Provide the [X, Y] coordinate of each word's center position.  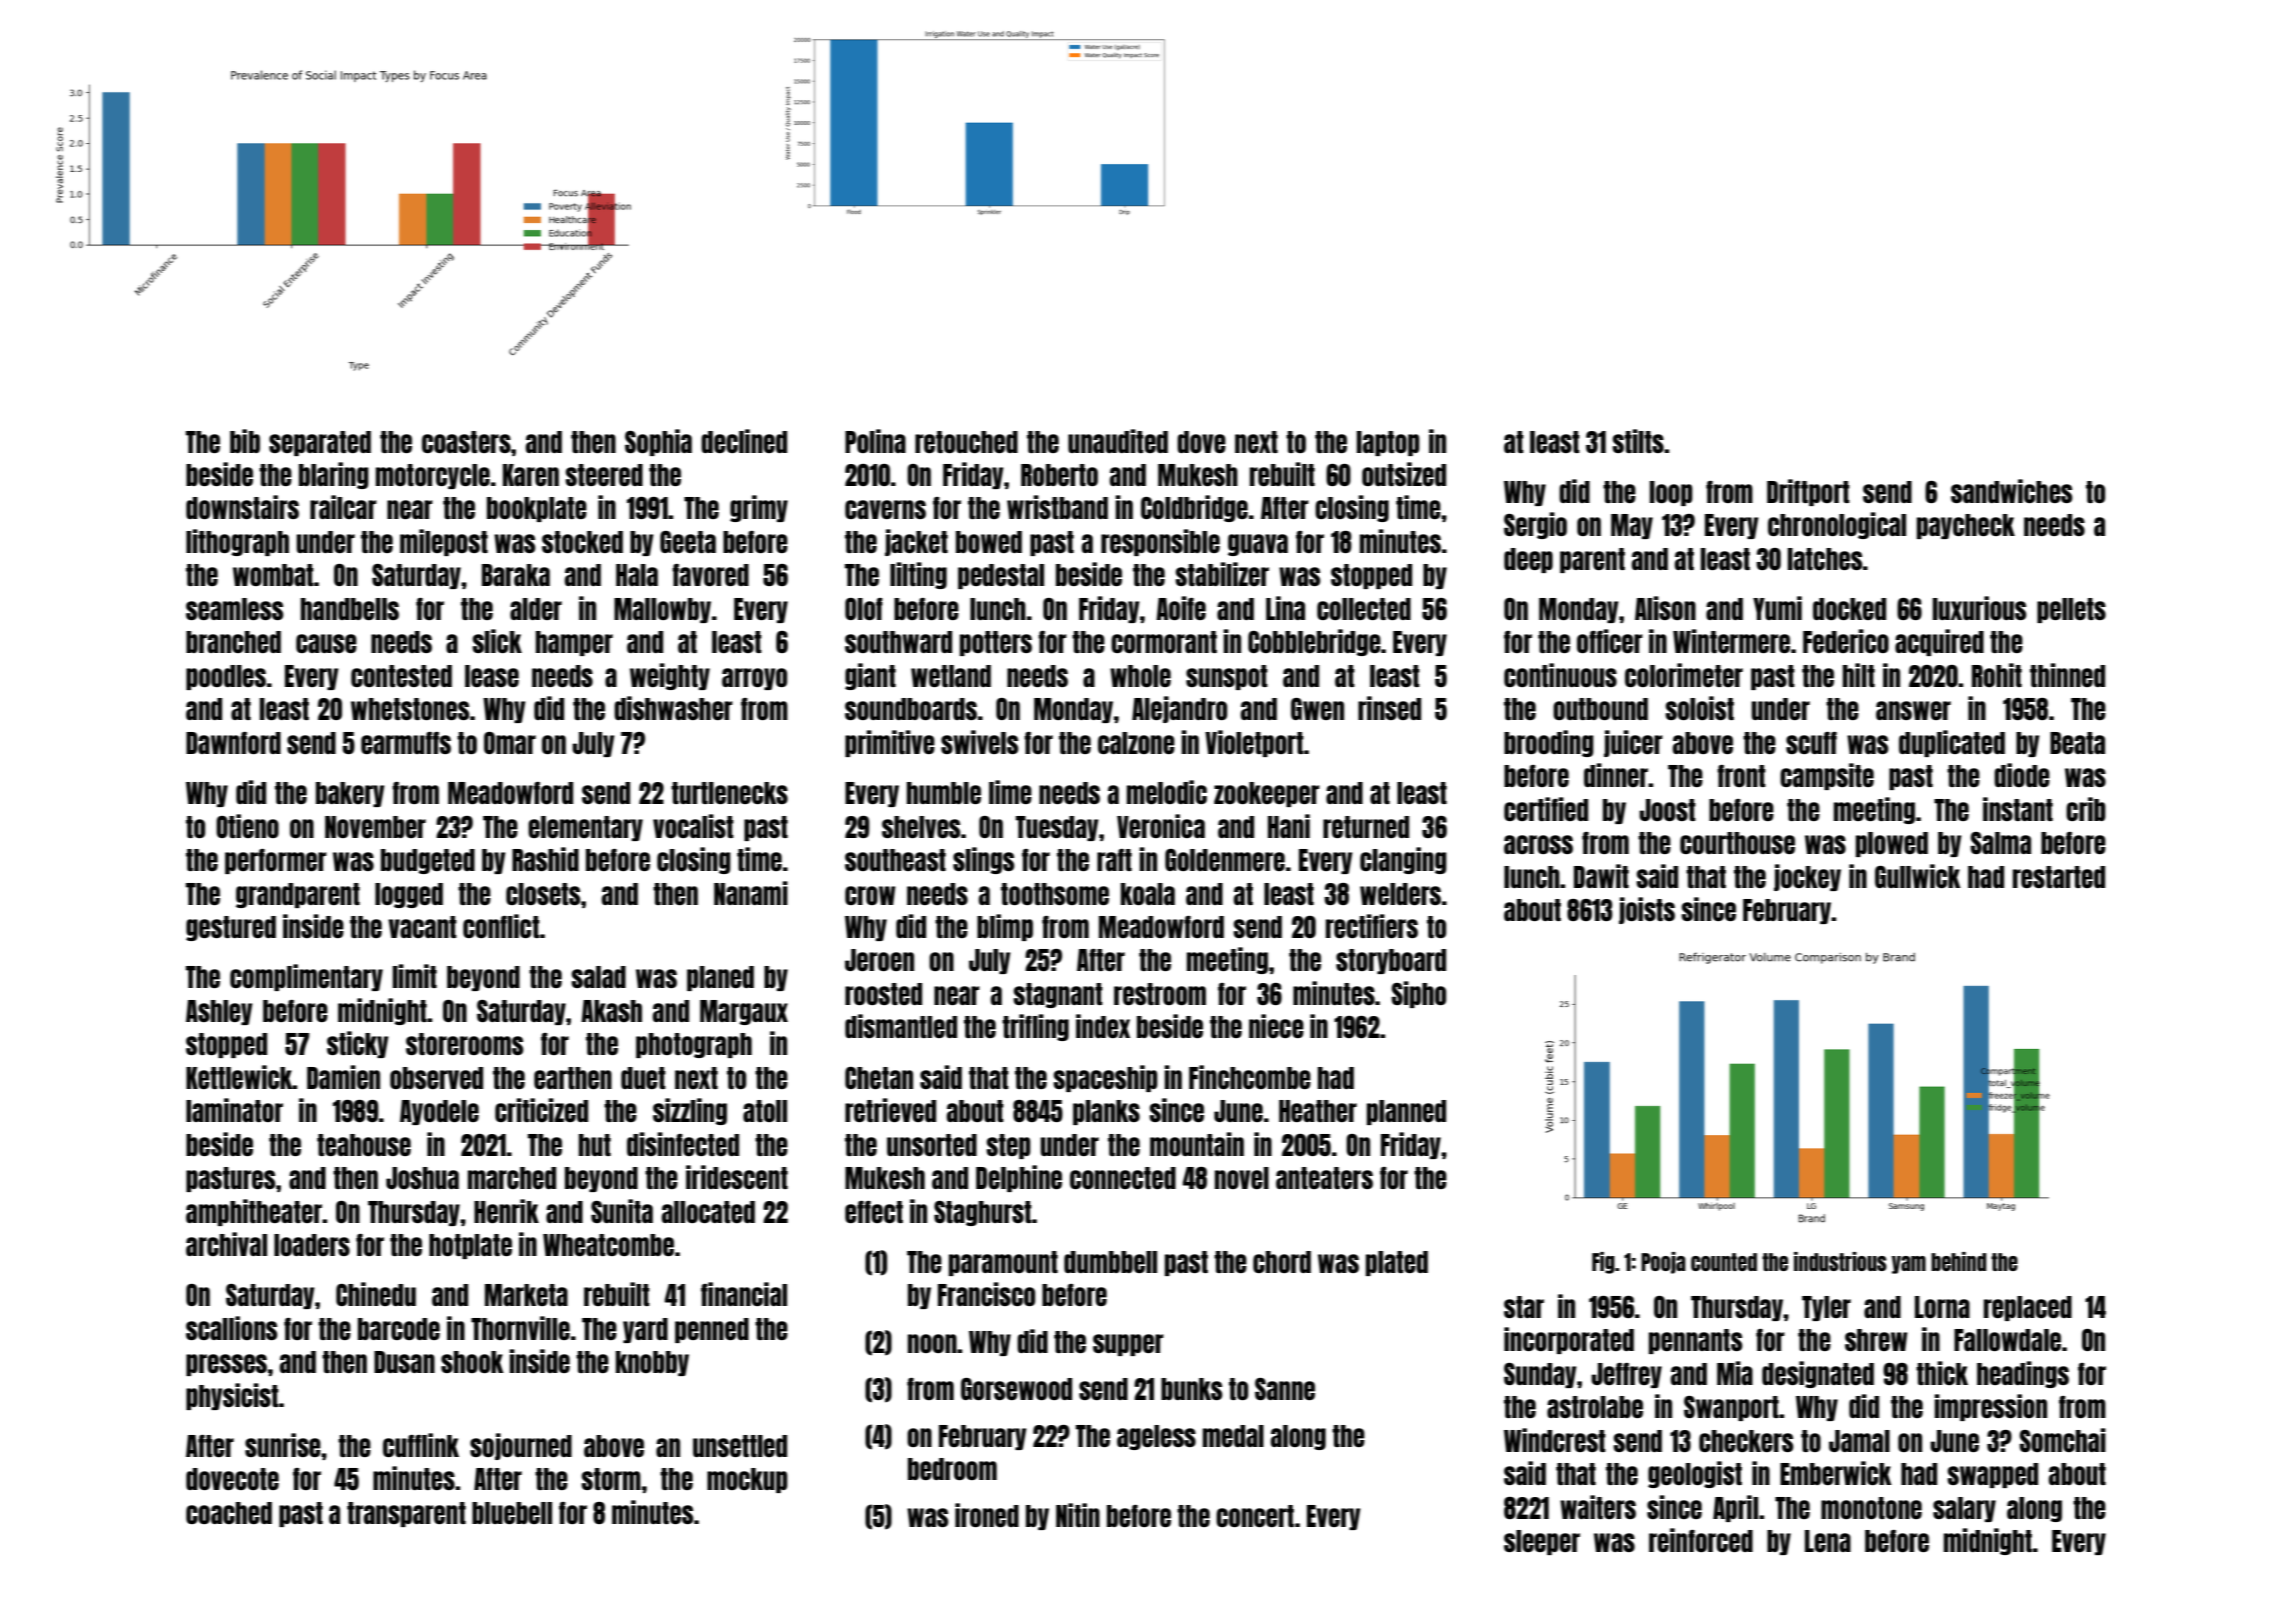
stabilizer [1222, 574]
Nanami [751, 893]
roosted [883, 994]
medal [1233, 1436]
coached [229, 1513]
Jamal [1859, 1441]
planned [1406, 1112]
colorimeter [1684, 675]
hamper [574, 643]
